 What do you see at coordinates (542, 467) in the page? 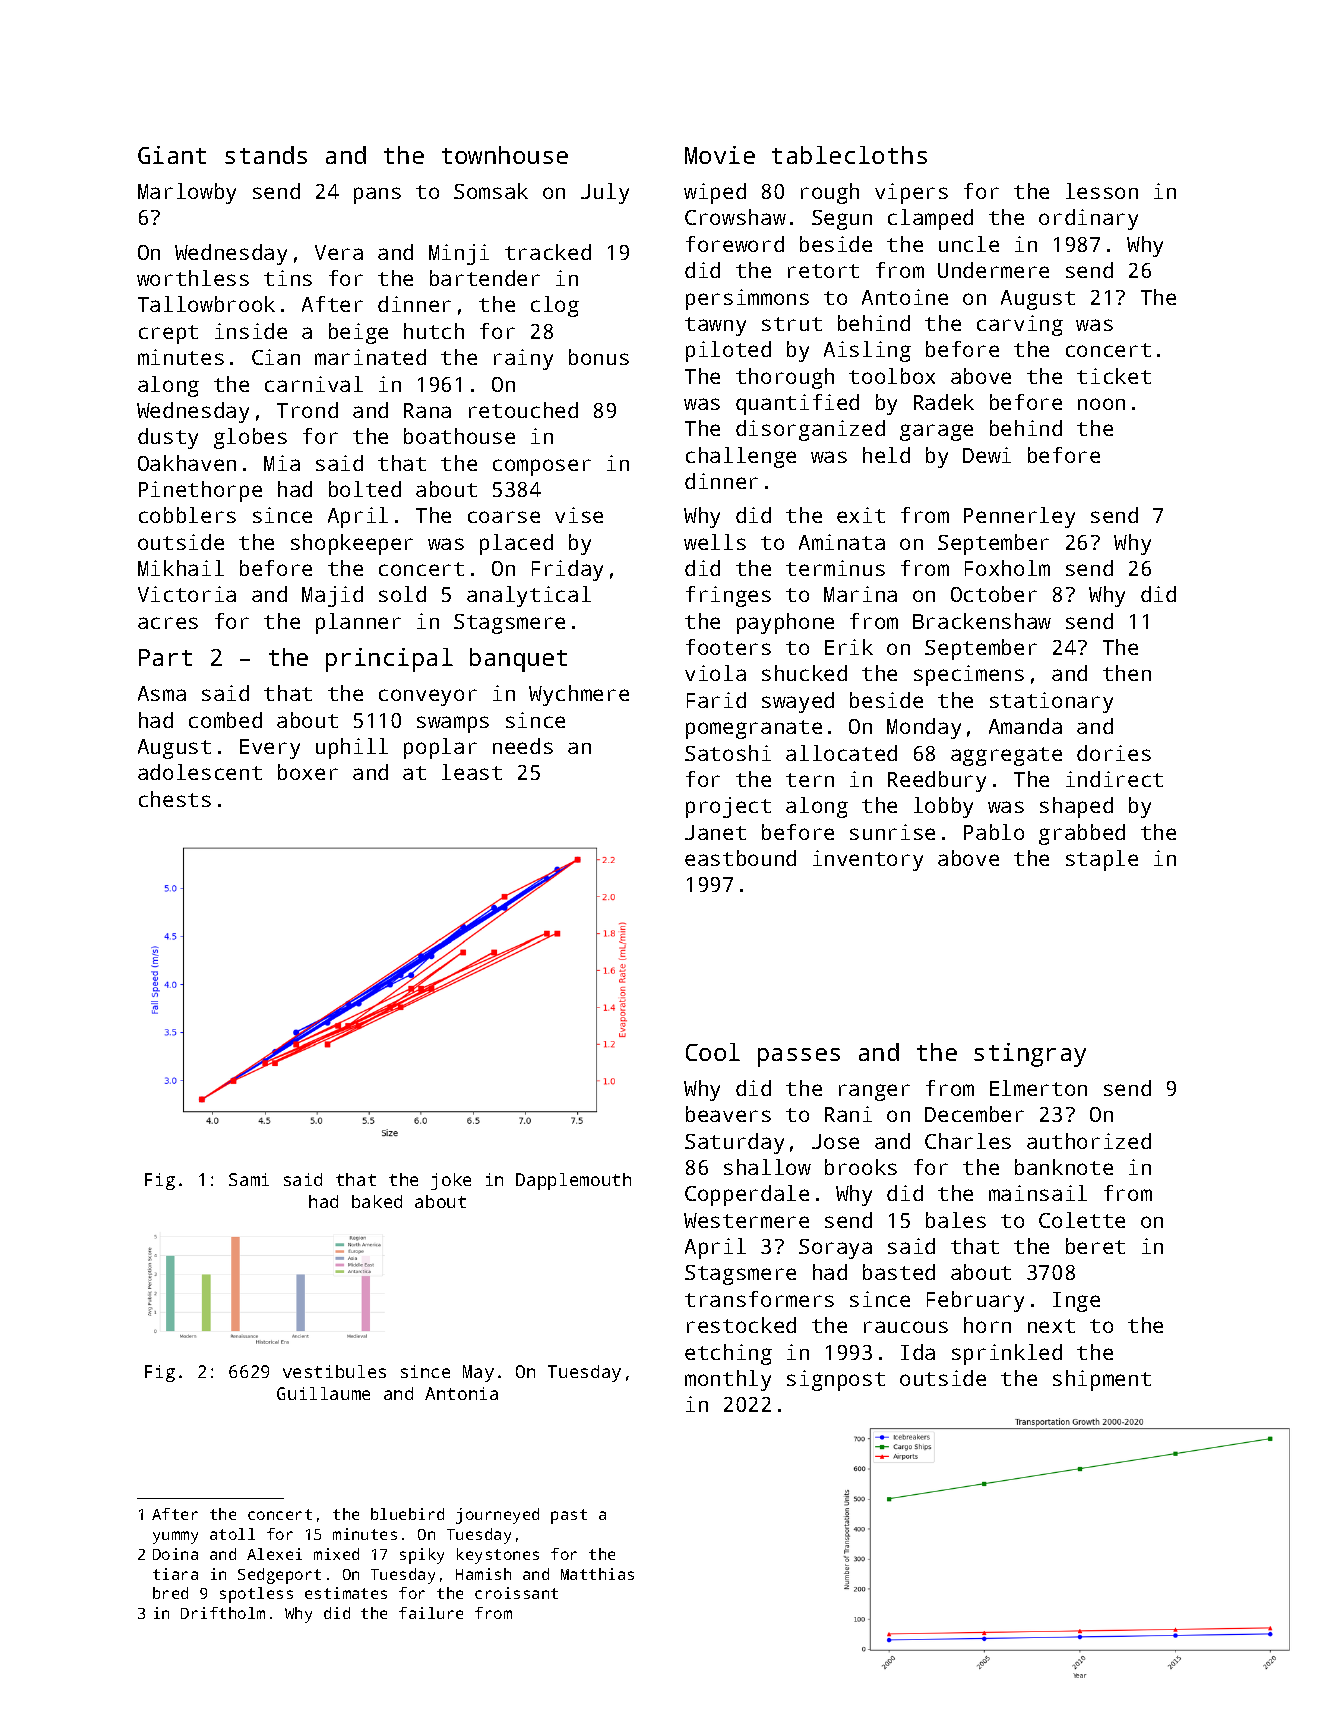
I see `composer` at bounding box center [542, 467].
